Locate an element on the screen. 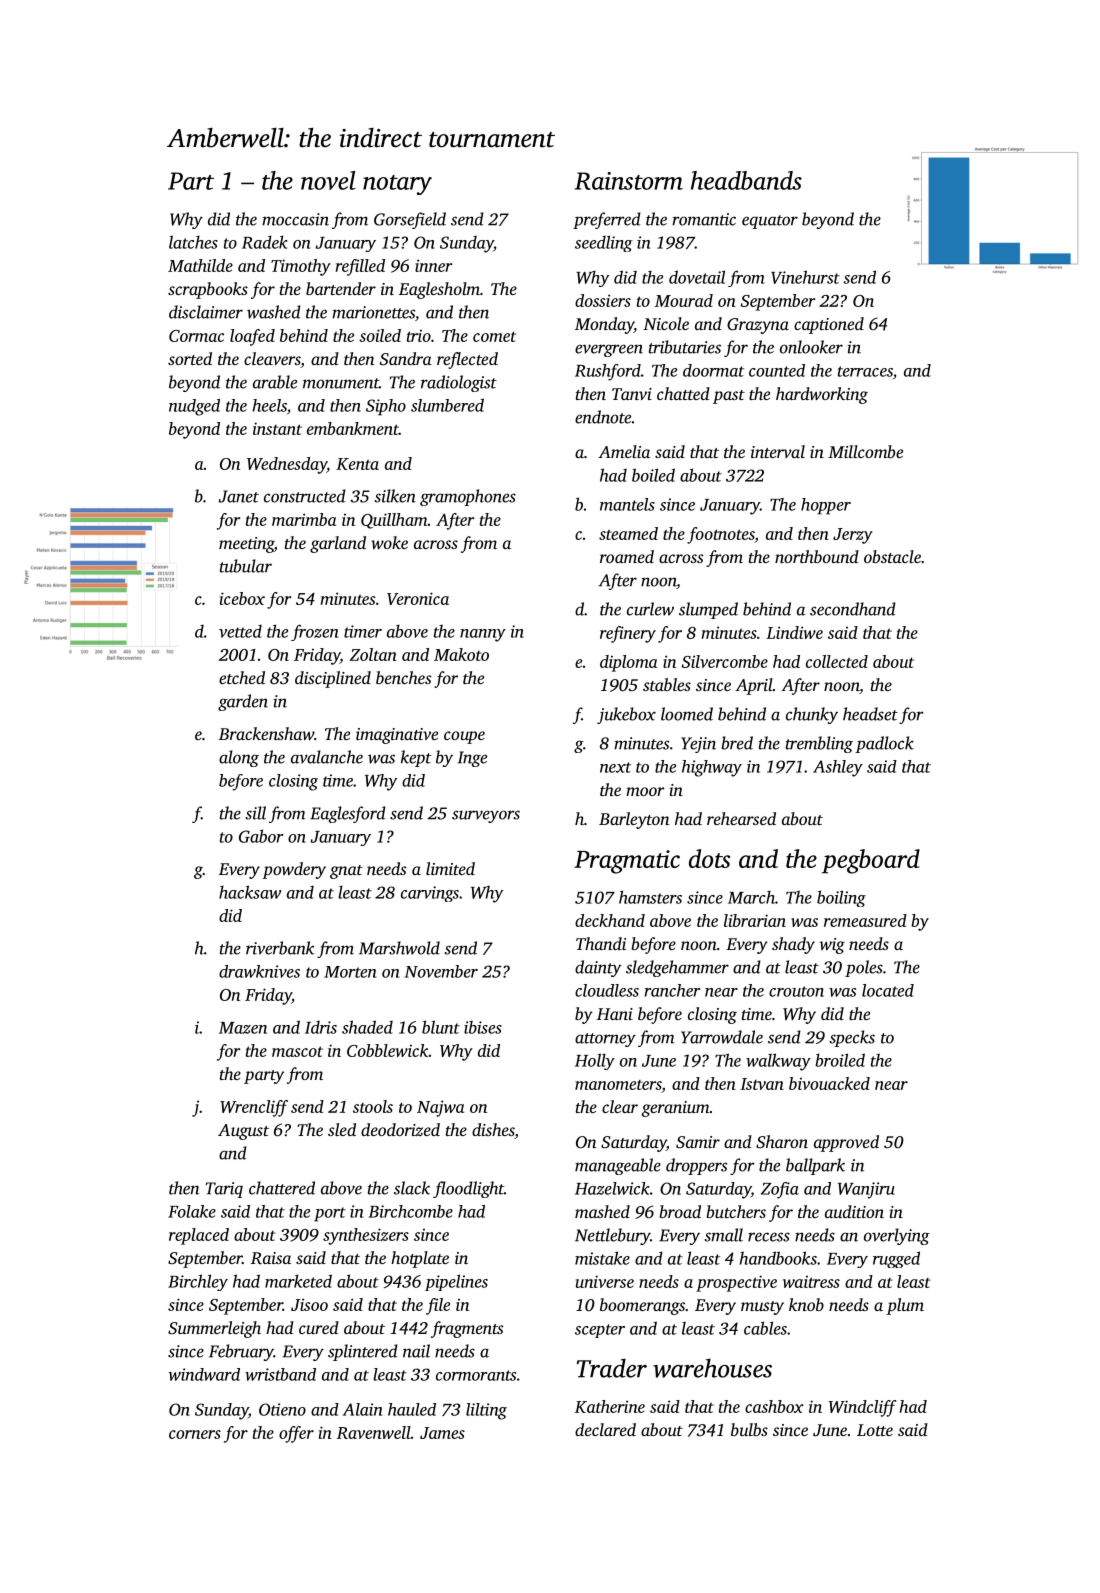 The width and height of the screenshot is (1100, 1593). interval is located at coordinates (778, 451).
